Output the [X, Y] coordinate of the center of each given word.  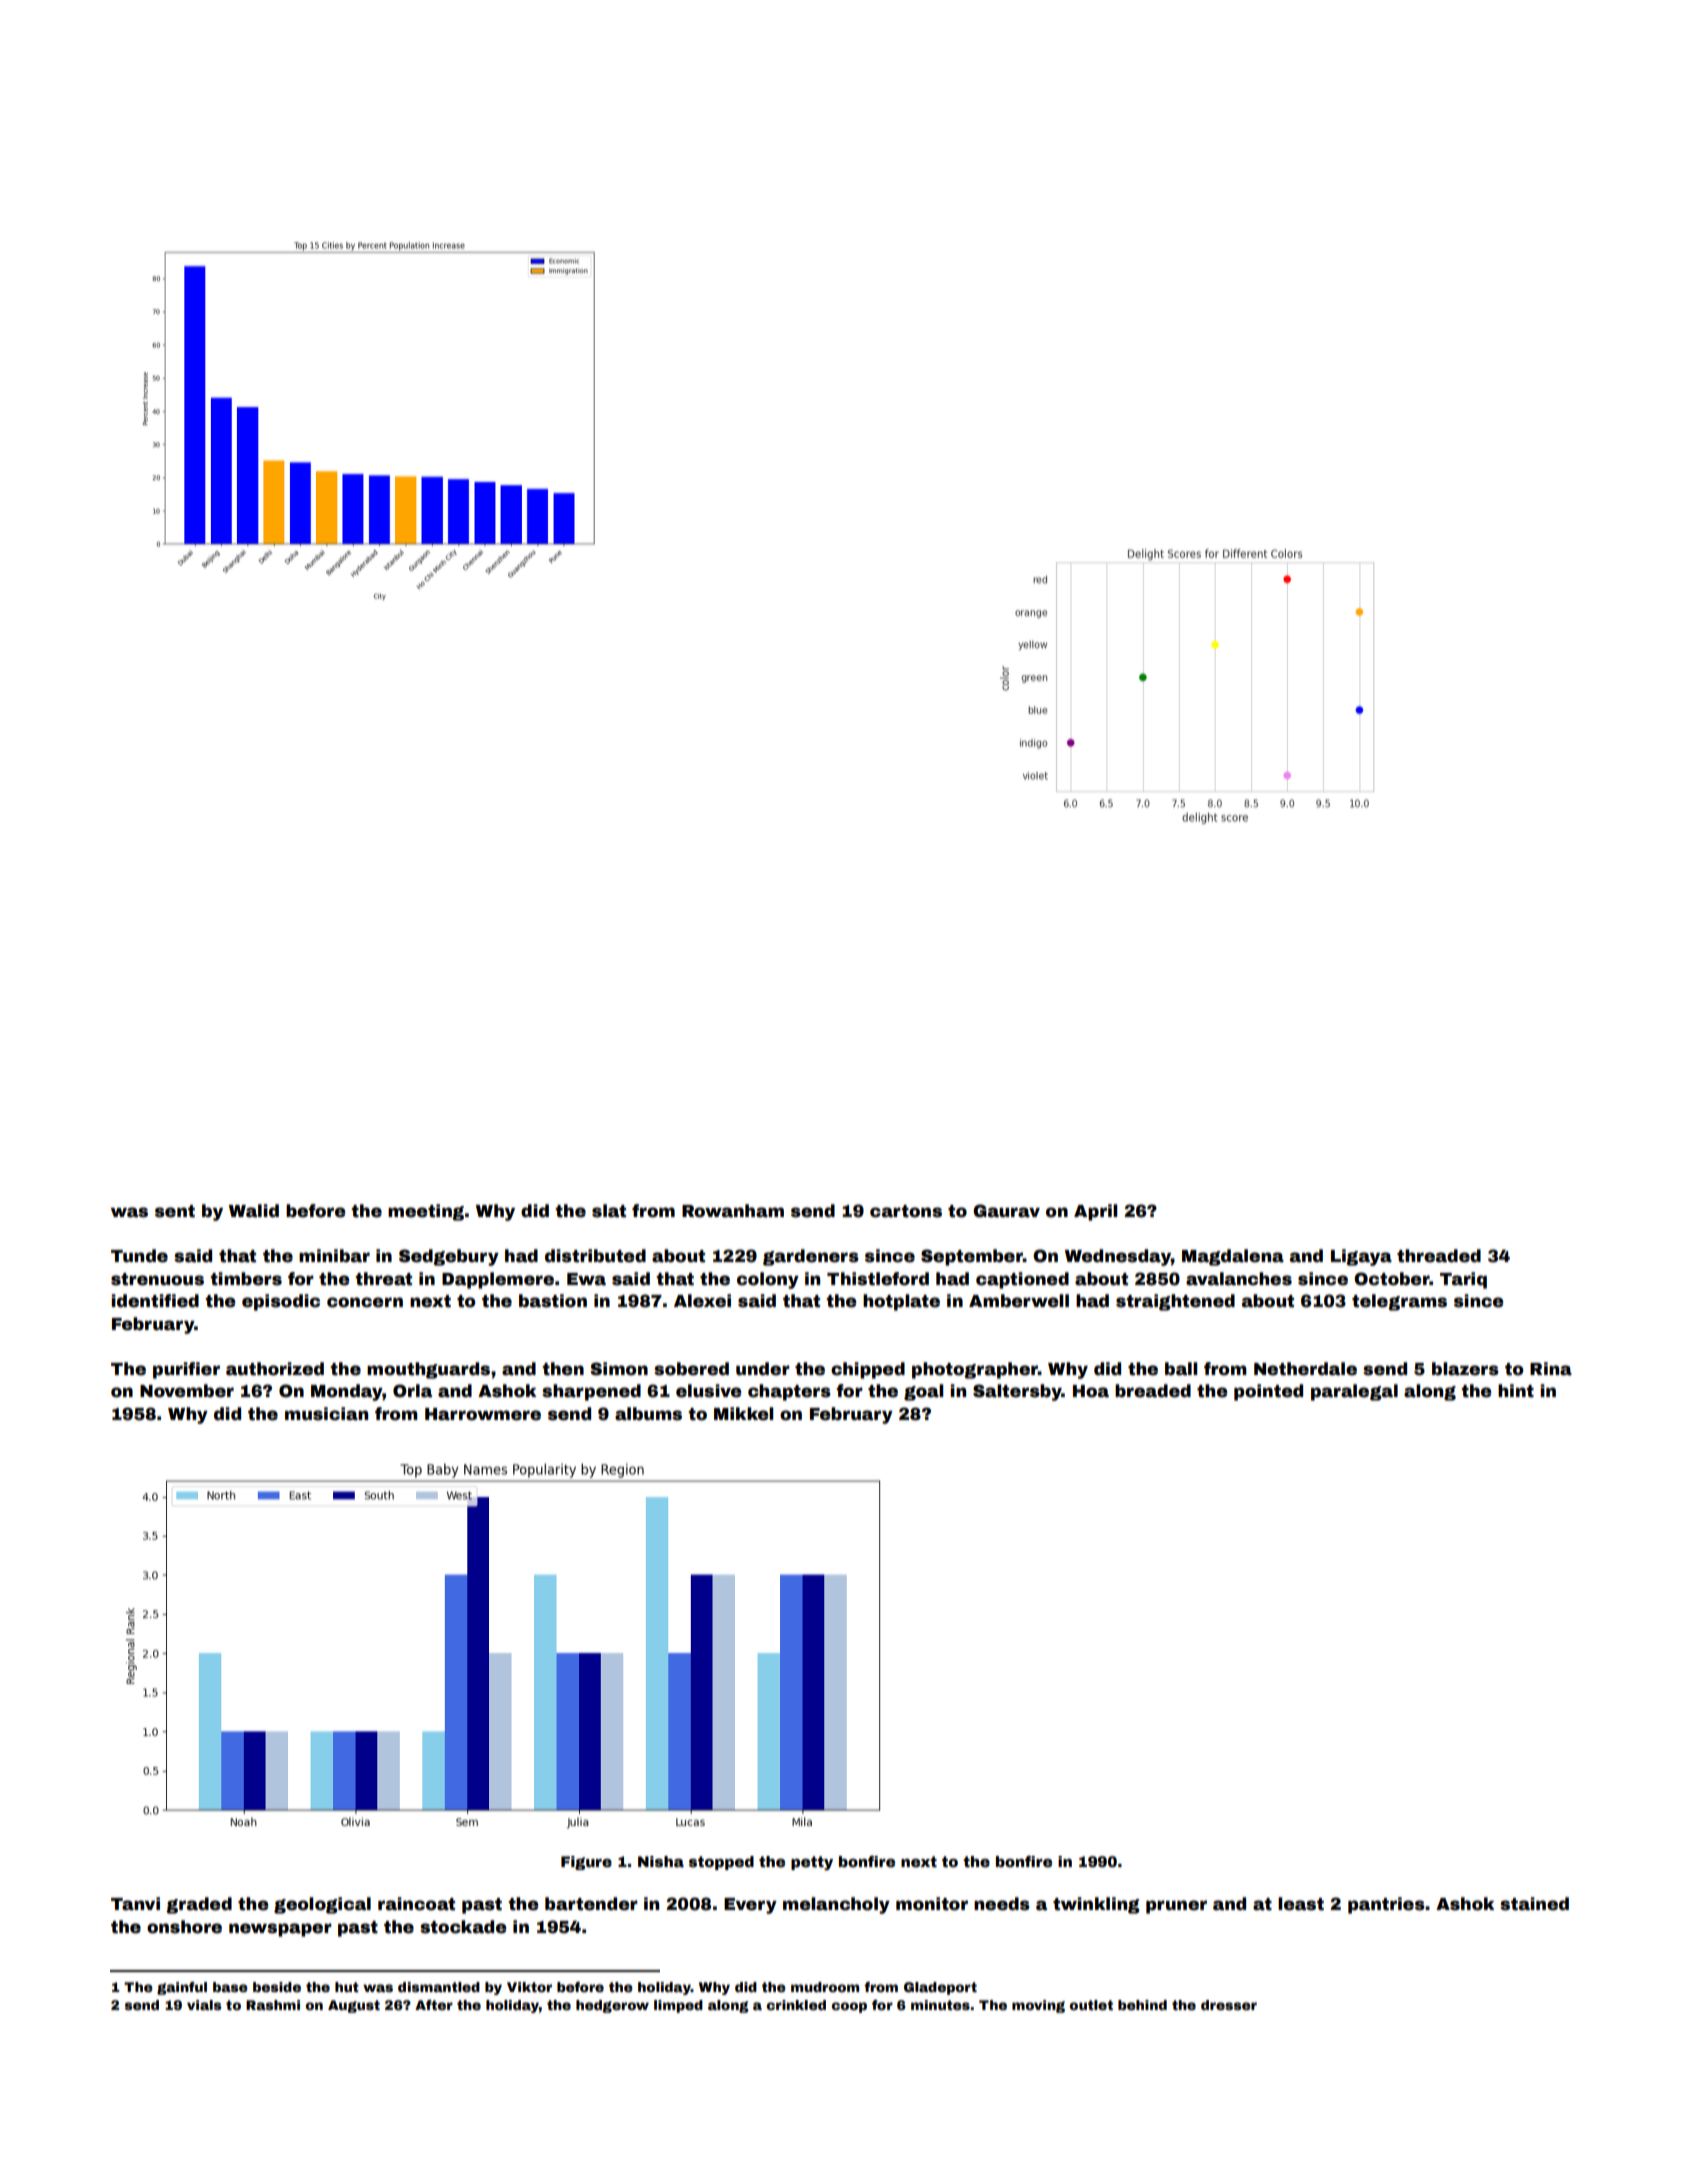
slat [609, 1211]
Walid [254, 1211]
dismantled [439, 1987]
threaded [1439, 1256]
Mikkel [743, 1414]
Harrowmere [483, 1414]
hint [1516, 1391]
